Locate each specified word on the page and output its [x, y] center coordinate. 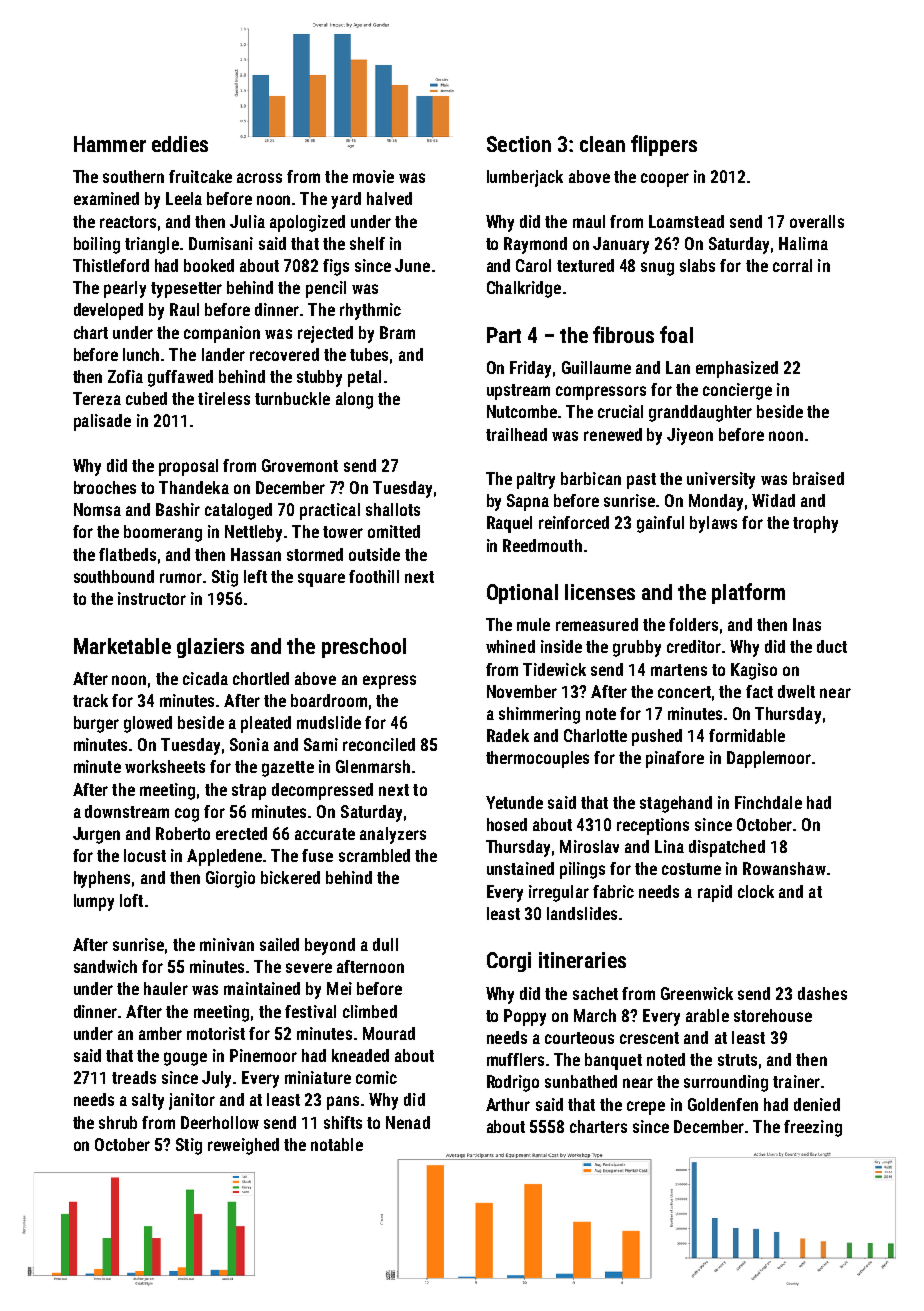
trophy [815, 524]
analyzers [393, 835]
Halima [803, 243]
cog [187, 815]
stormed [315, 554]
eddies [180, 144]
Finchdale [768, 802]
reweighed [243, 1146]
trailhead [516, 434]
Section [519, 144]
